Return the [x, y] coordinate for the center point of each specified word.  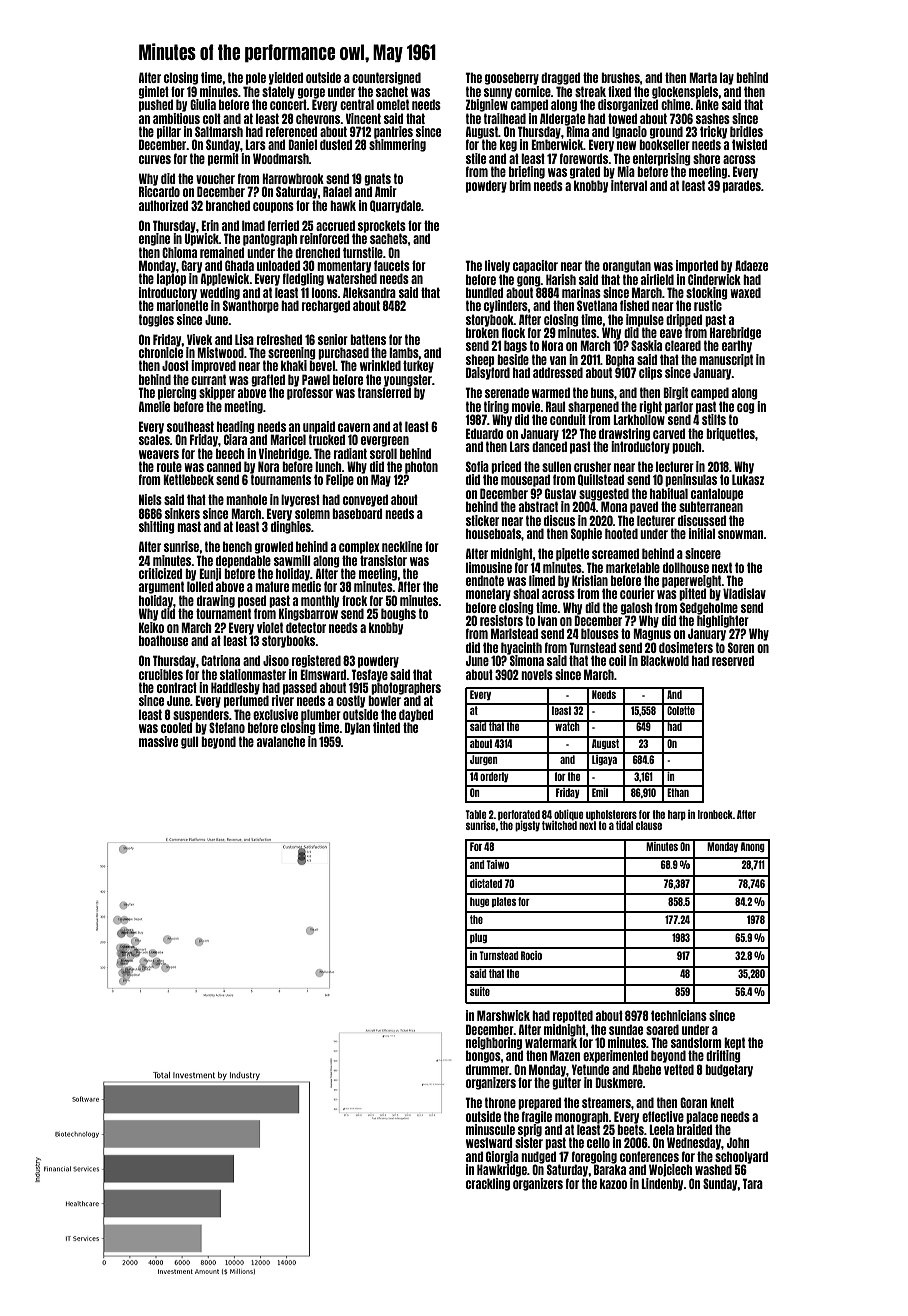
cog [746, 408]
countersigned [386, 78]
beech [230, 453]
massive [158, 741]
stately [278, 92]
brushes [620, 77]
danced [549, 446]
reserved [733, 660]
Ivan [547, 620]
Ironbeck [715, 814]
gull [190, 742]
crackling [488, 1184]
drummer [487, 1069]
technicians [679, 1015]
